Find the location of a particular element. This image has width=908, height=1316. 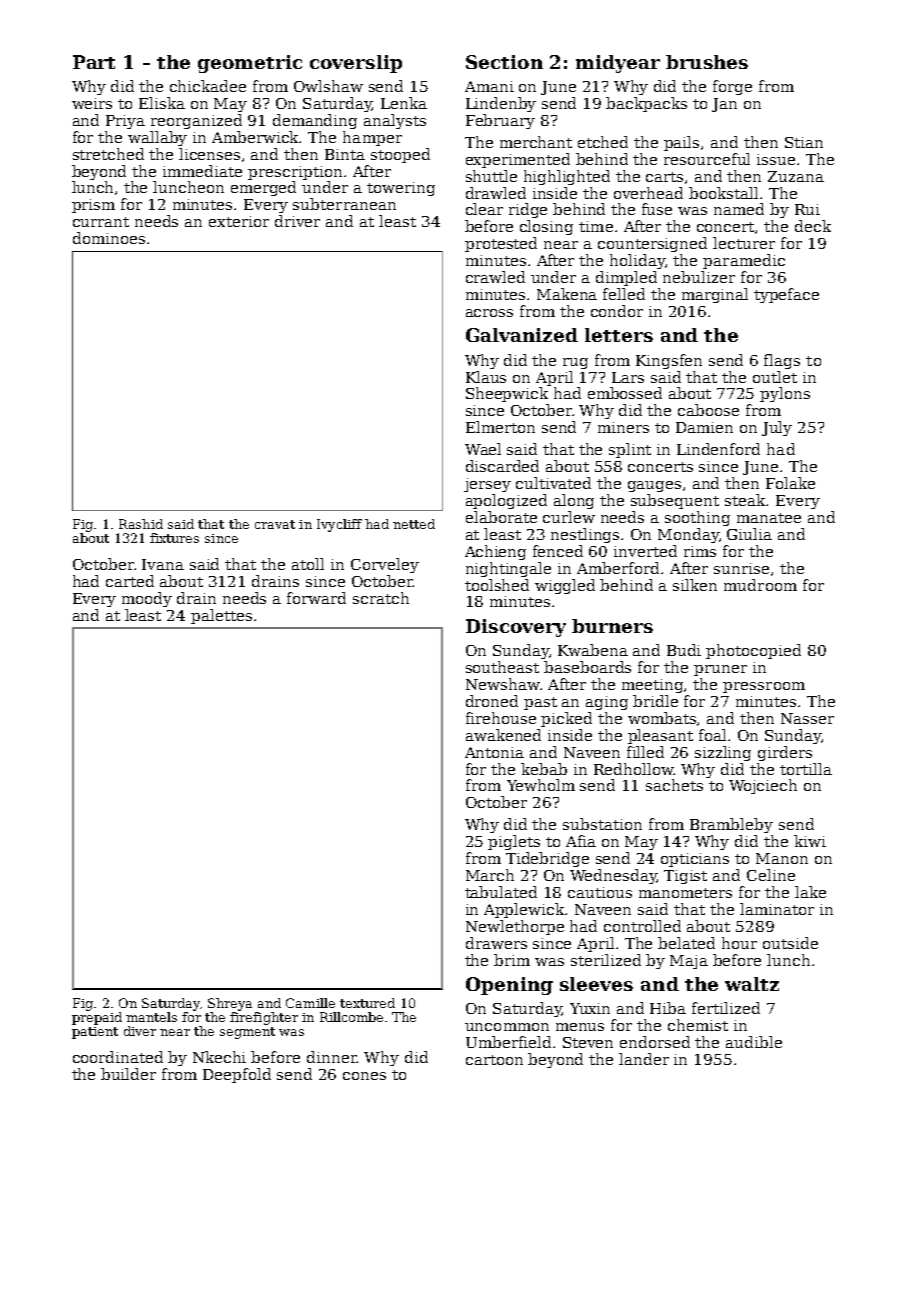

meeting is located at coordinates (652, 686).
